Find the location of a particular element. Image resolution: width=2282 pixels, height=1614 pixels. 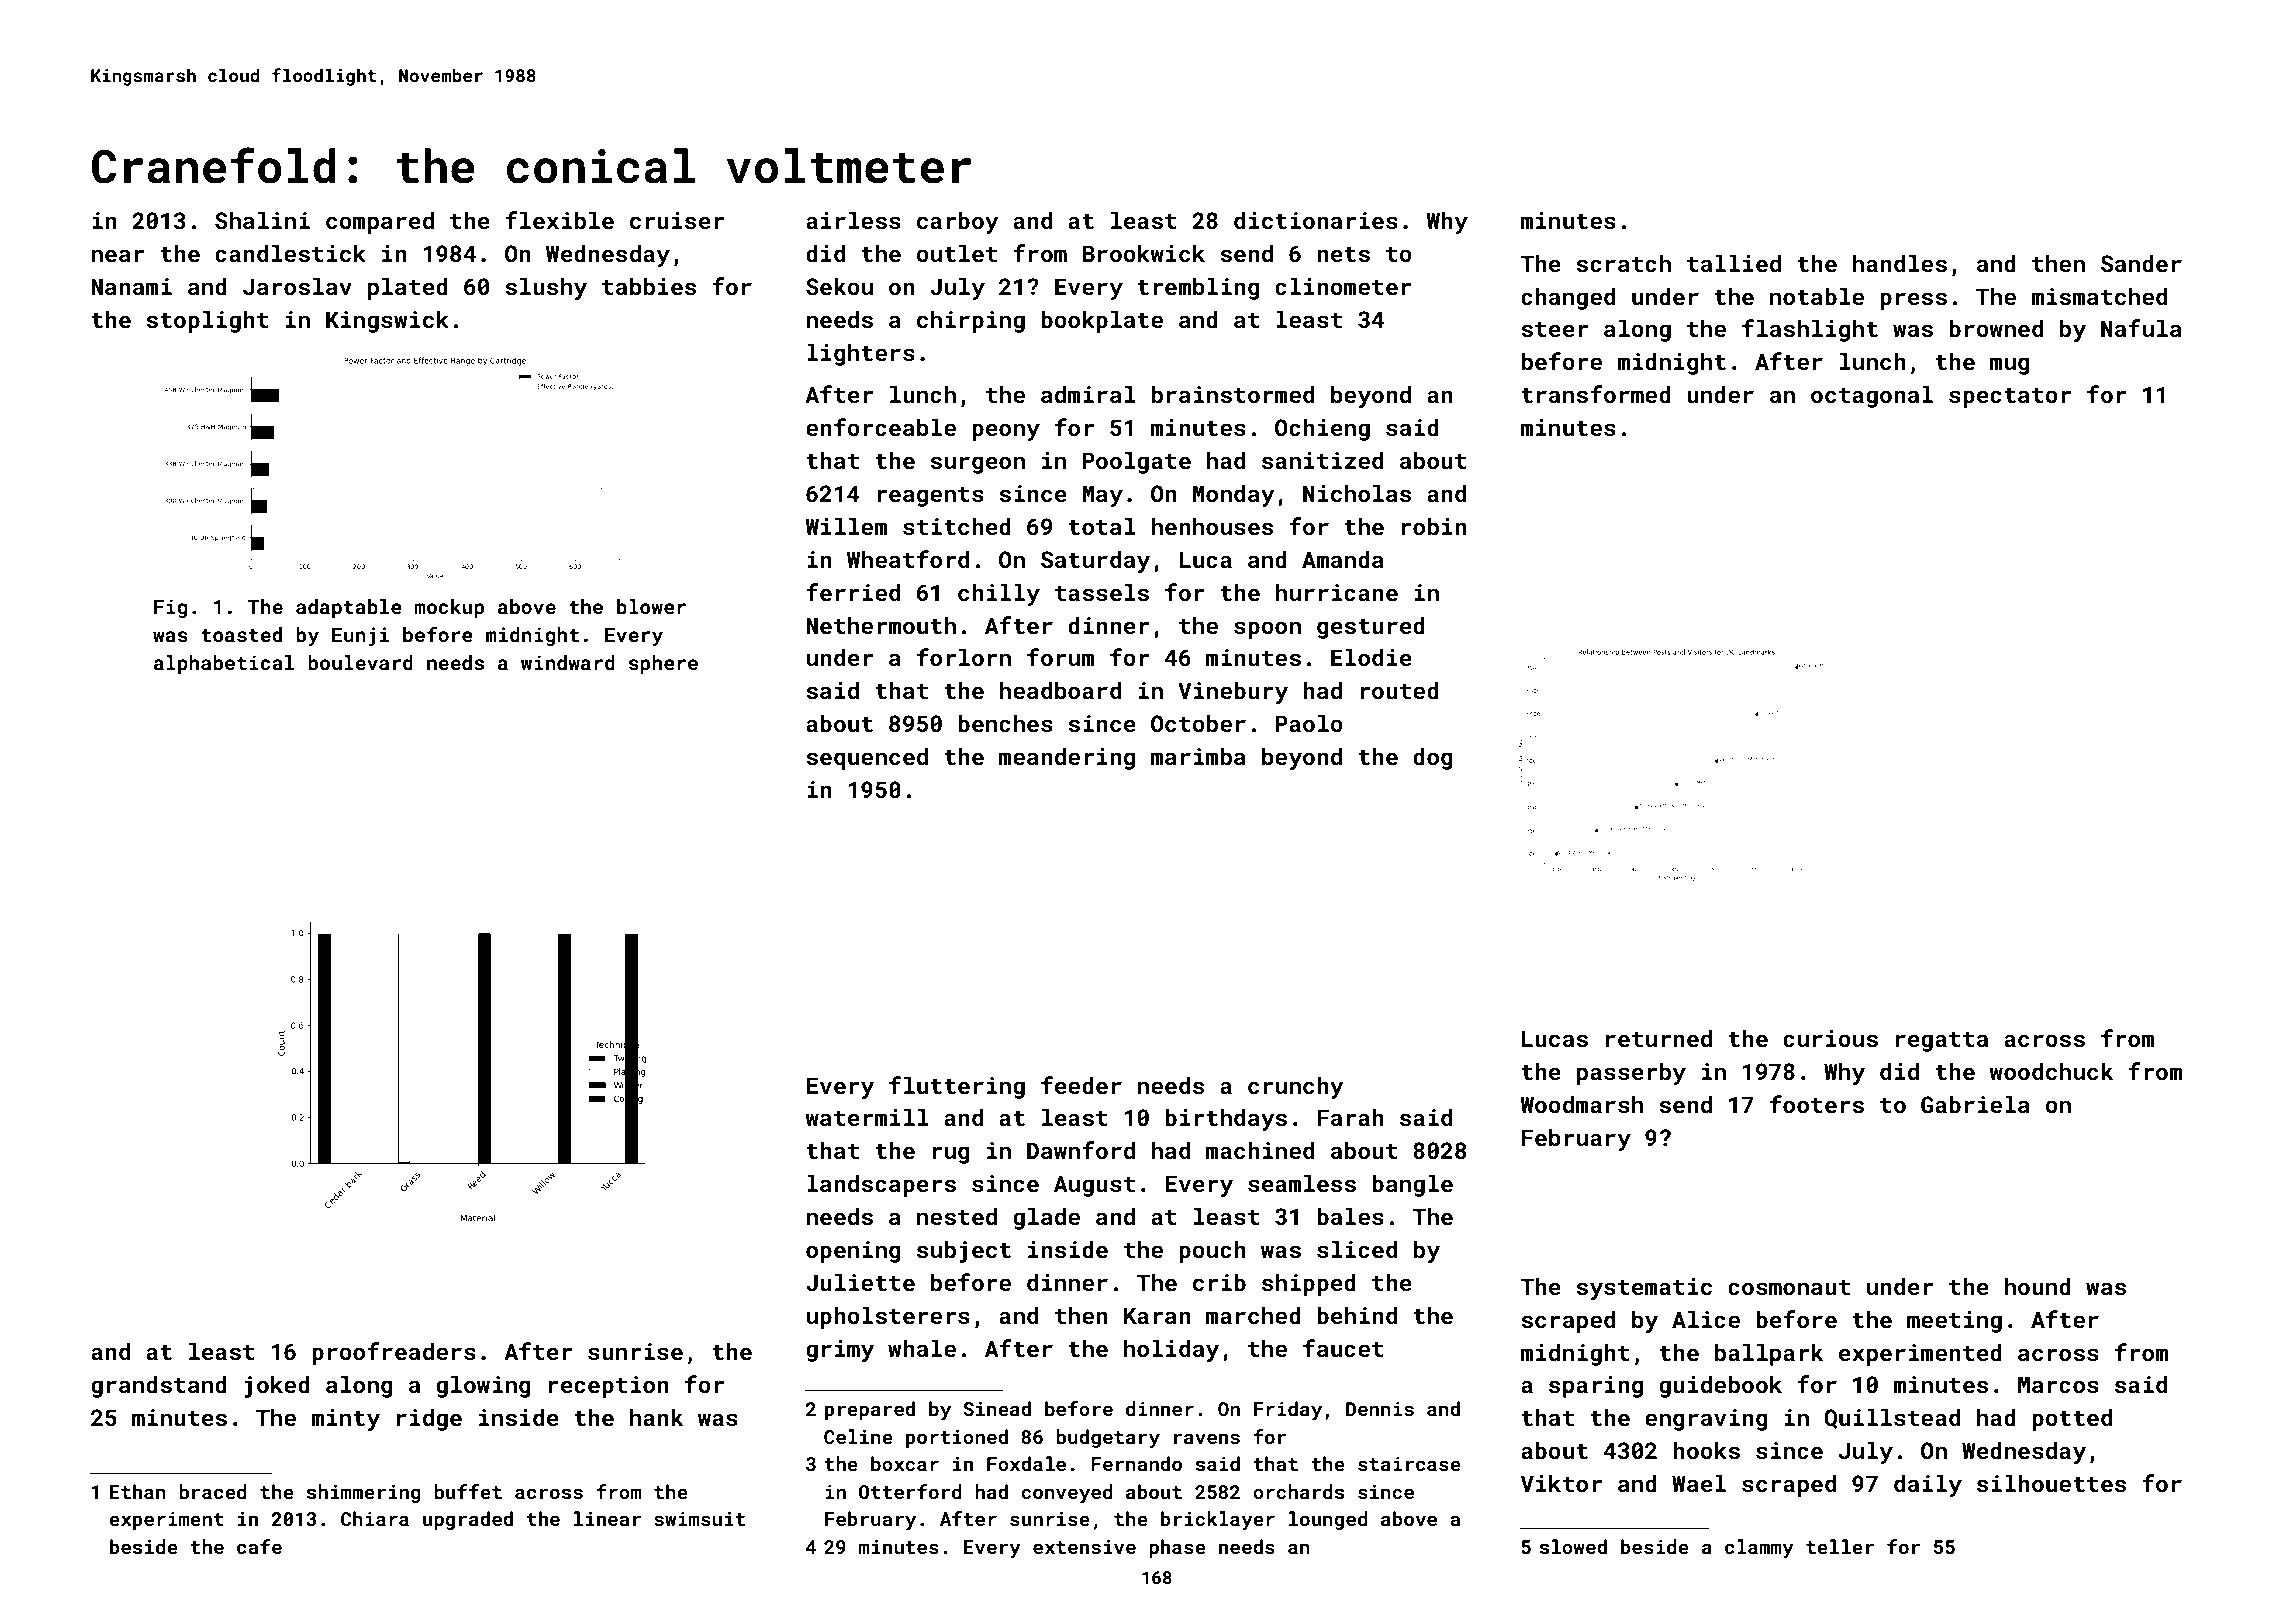

headboard is located at coordinates (1060, 690).
